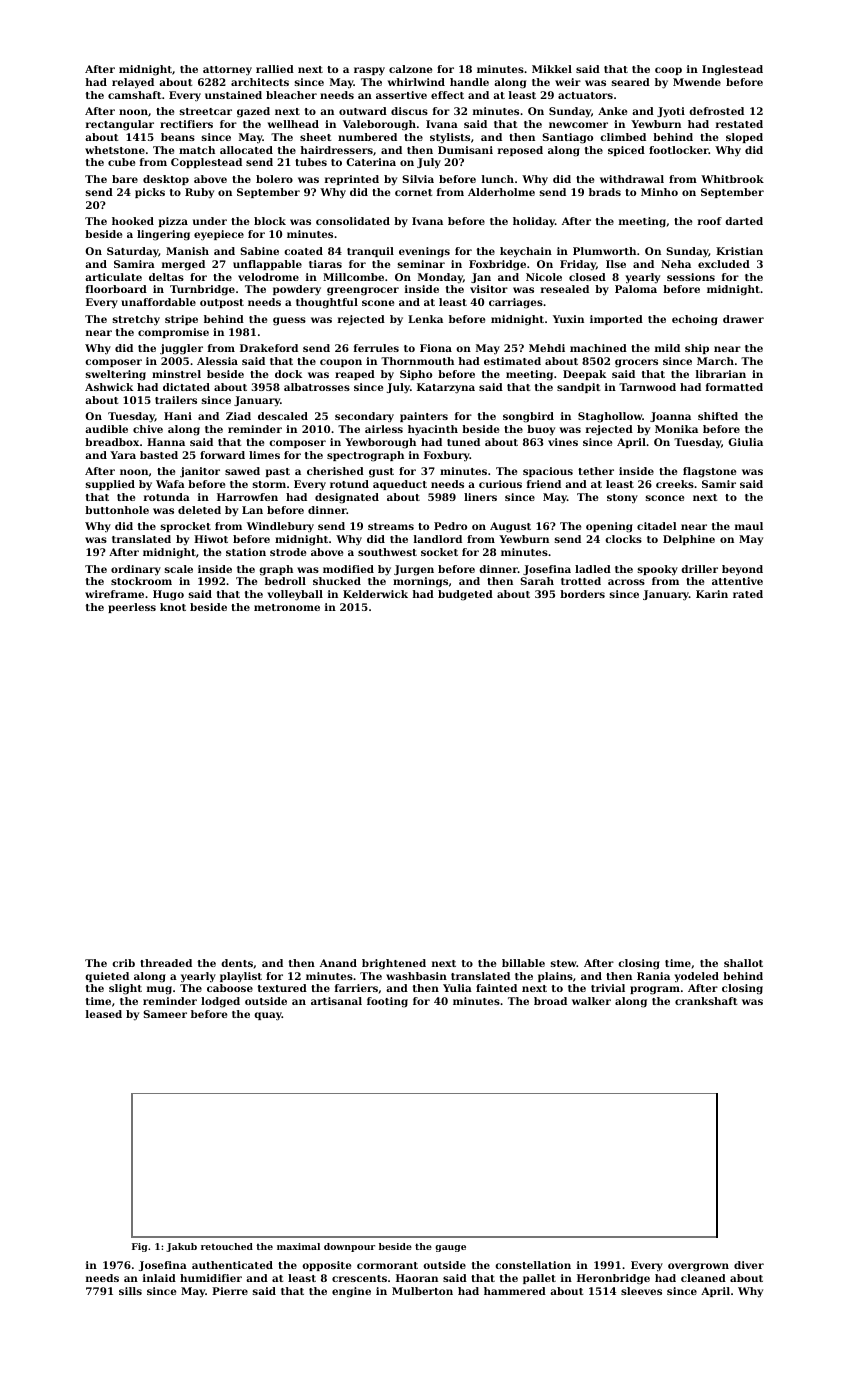  I want to click on peerless, so click(132, 608).
